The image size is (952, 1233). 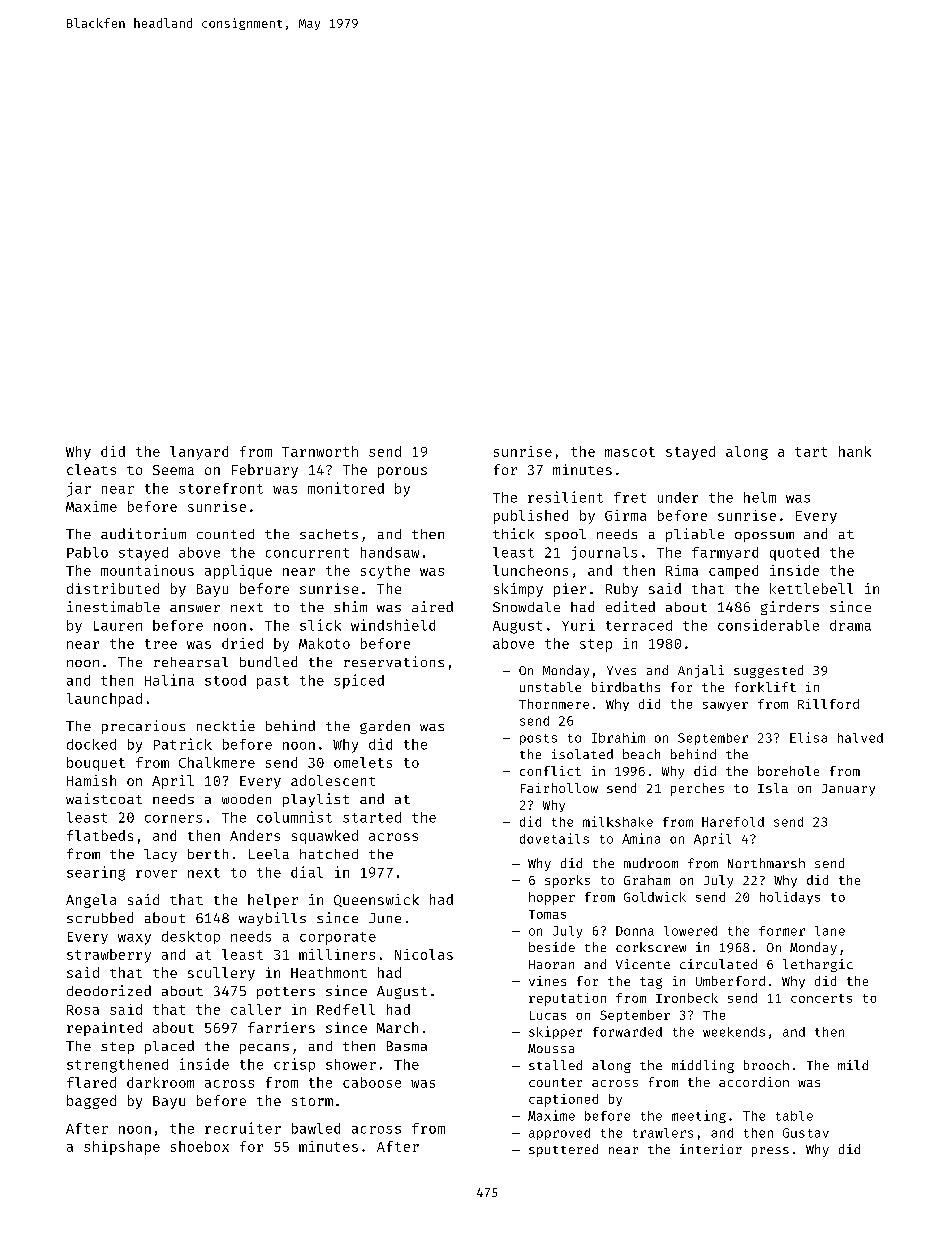 I want to click on storefront, so click(x=221, y=488).
